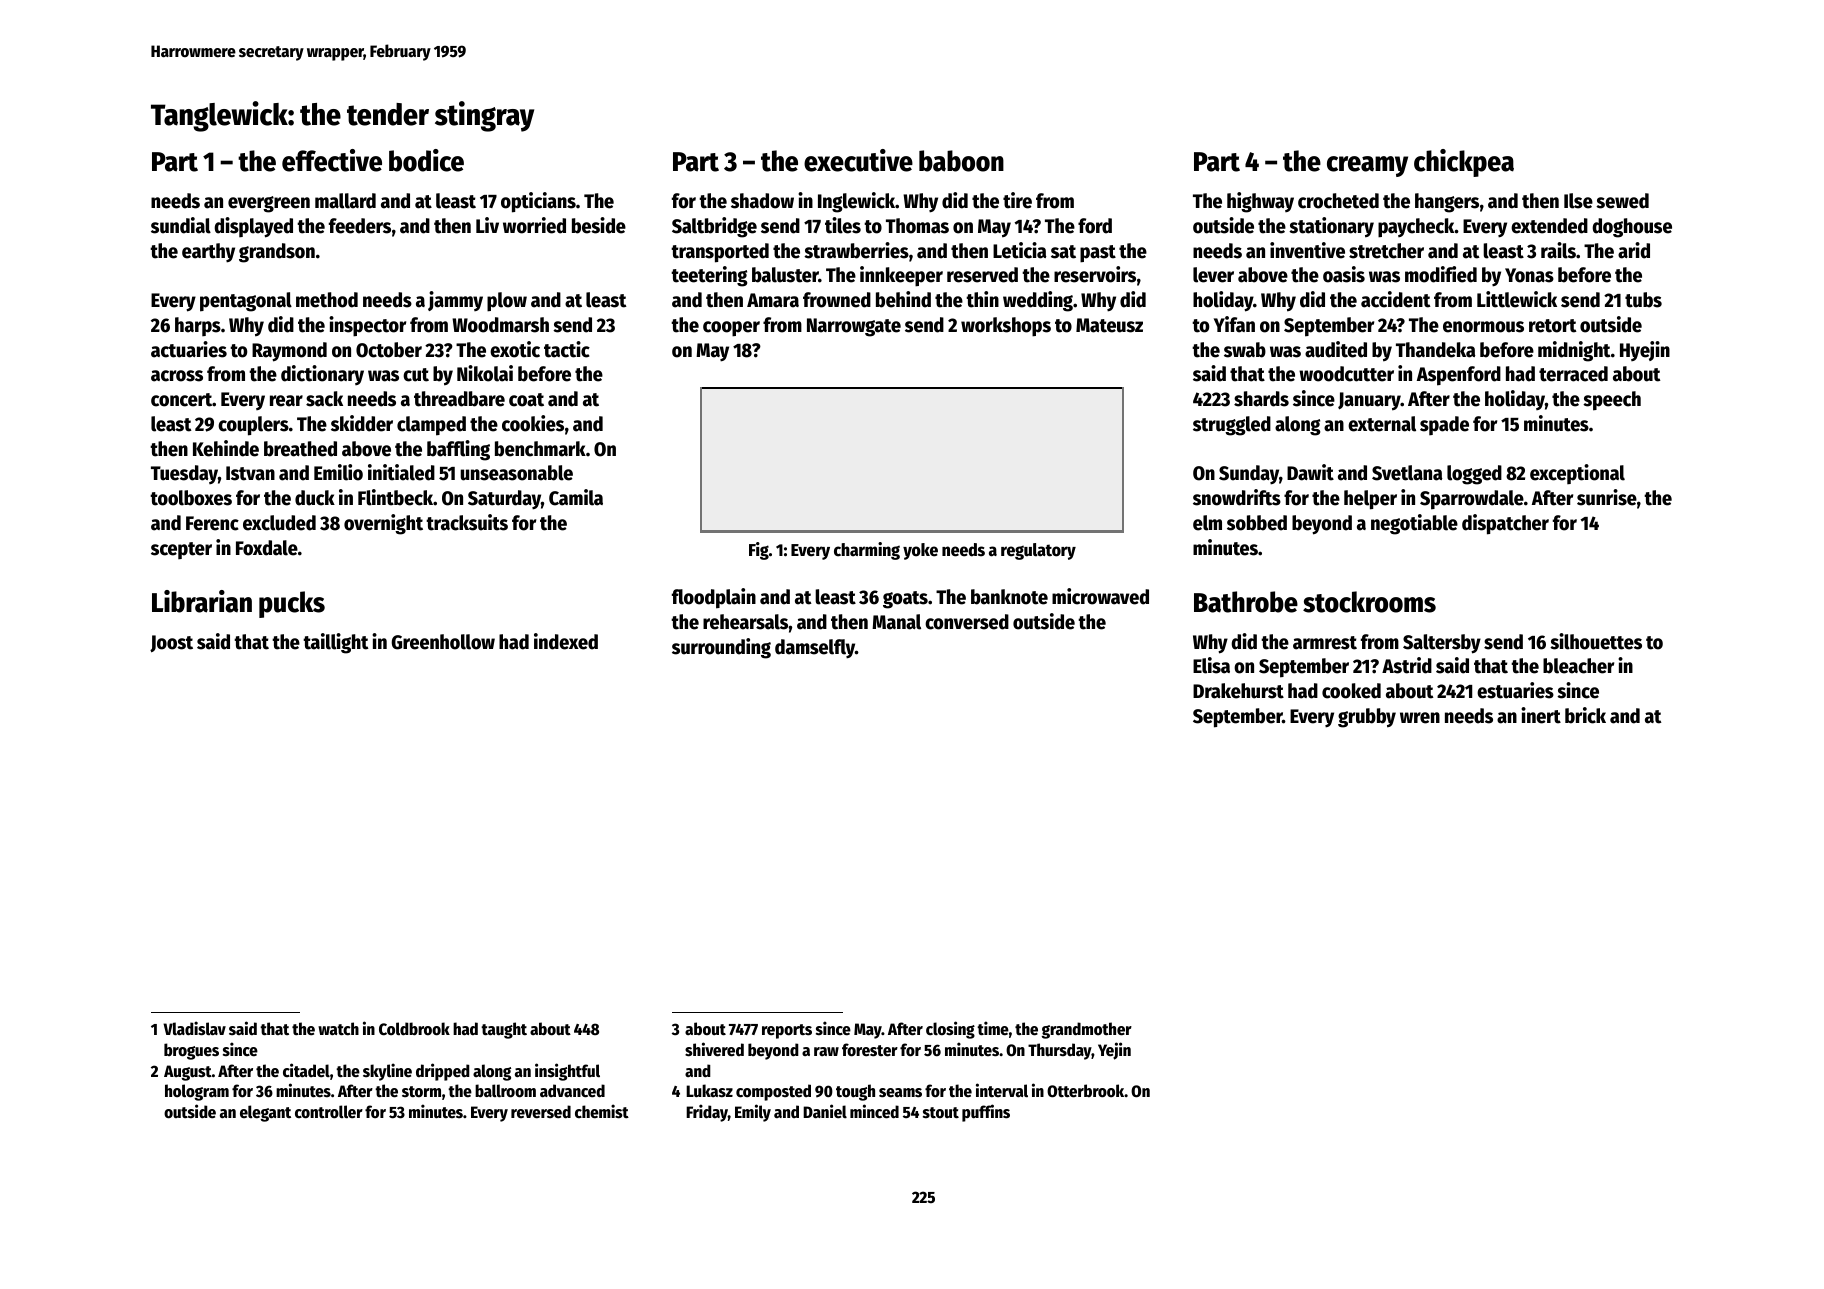 This document has width=1824, height=1289. Describe the element at coordinates (414, 1029) in the document. I see `Coldbrook` at that location.
